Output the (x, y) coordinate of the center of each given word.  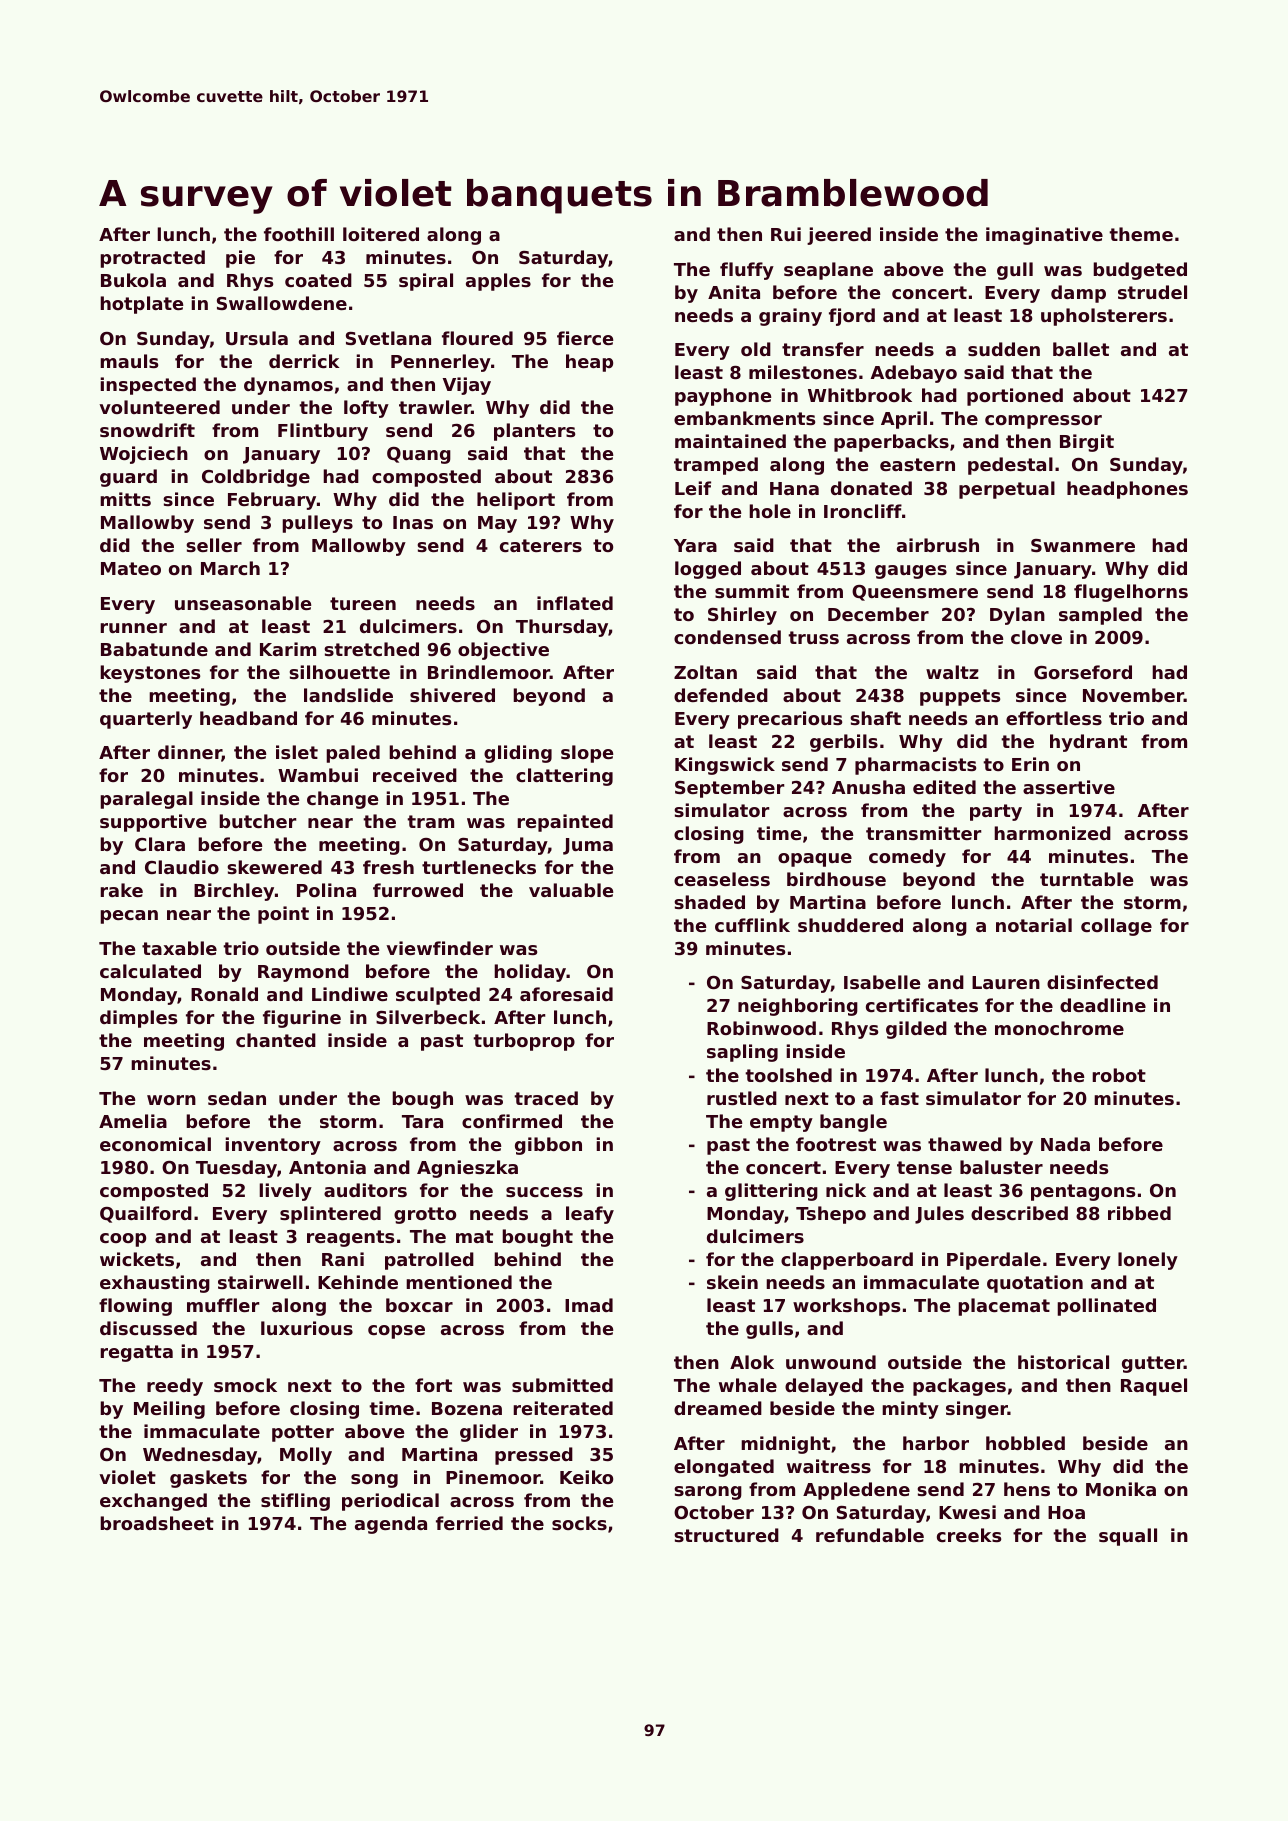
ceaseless (722, 879)
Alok (752, 1362)
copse (396, 1332)
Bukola (133, 280)
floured (477, 338)
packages (959, 1387)
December (878, 614)
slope (587, 754)
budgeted (1140, 271)
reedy (175, 1387)
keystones (150, 674)
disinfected (1102, 982)
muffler (223, 1305)
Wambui (318, 775)
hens (1027, 1489)
